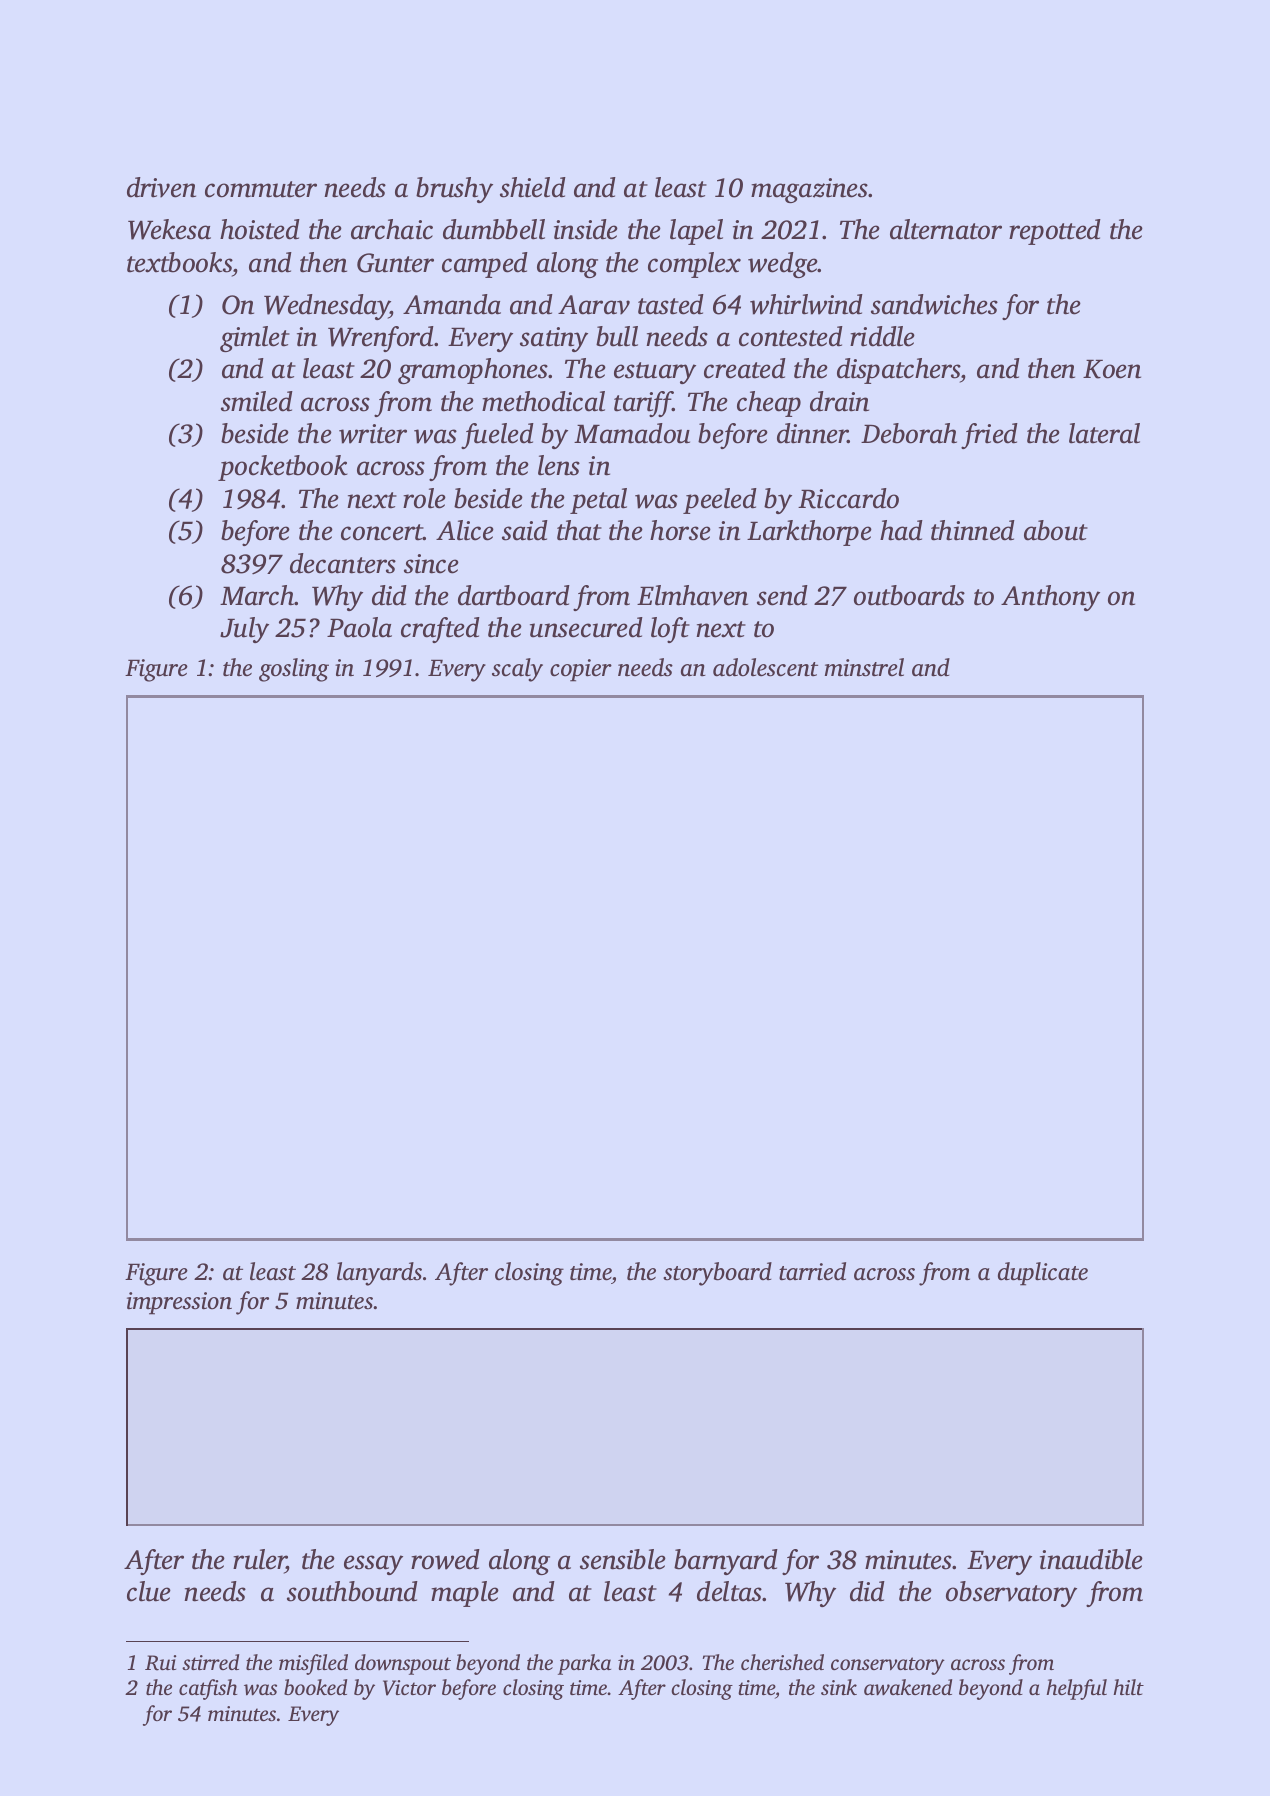  What do you see at coordinates (409, 1688) in the screenshot?
I see `Victor` at bounding box center [409, 1688].
